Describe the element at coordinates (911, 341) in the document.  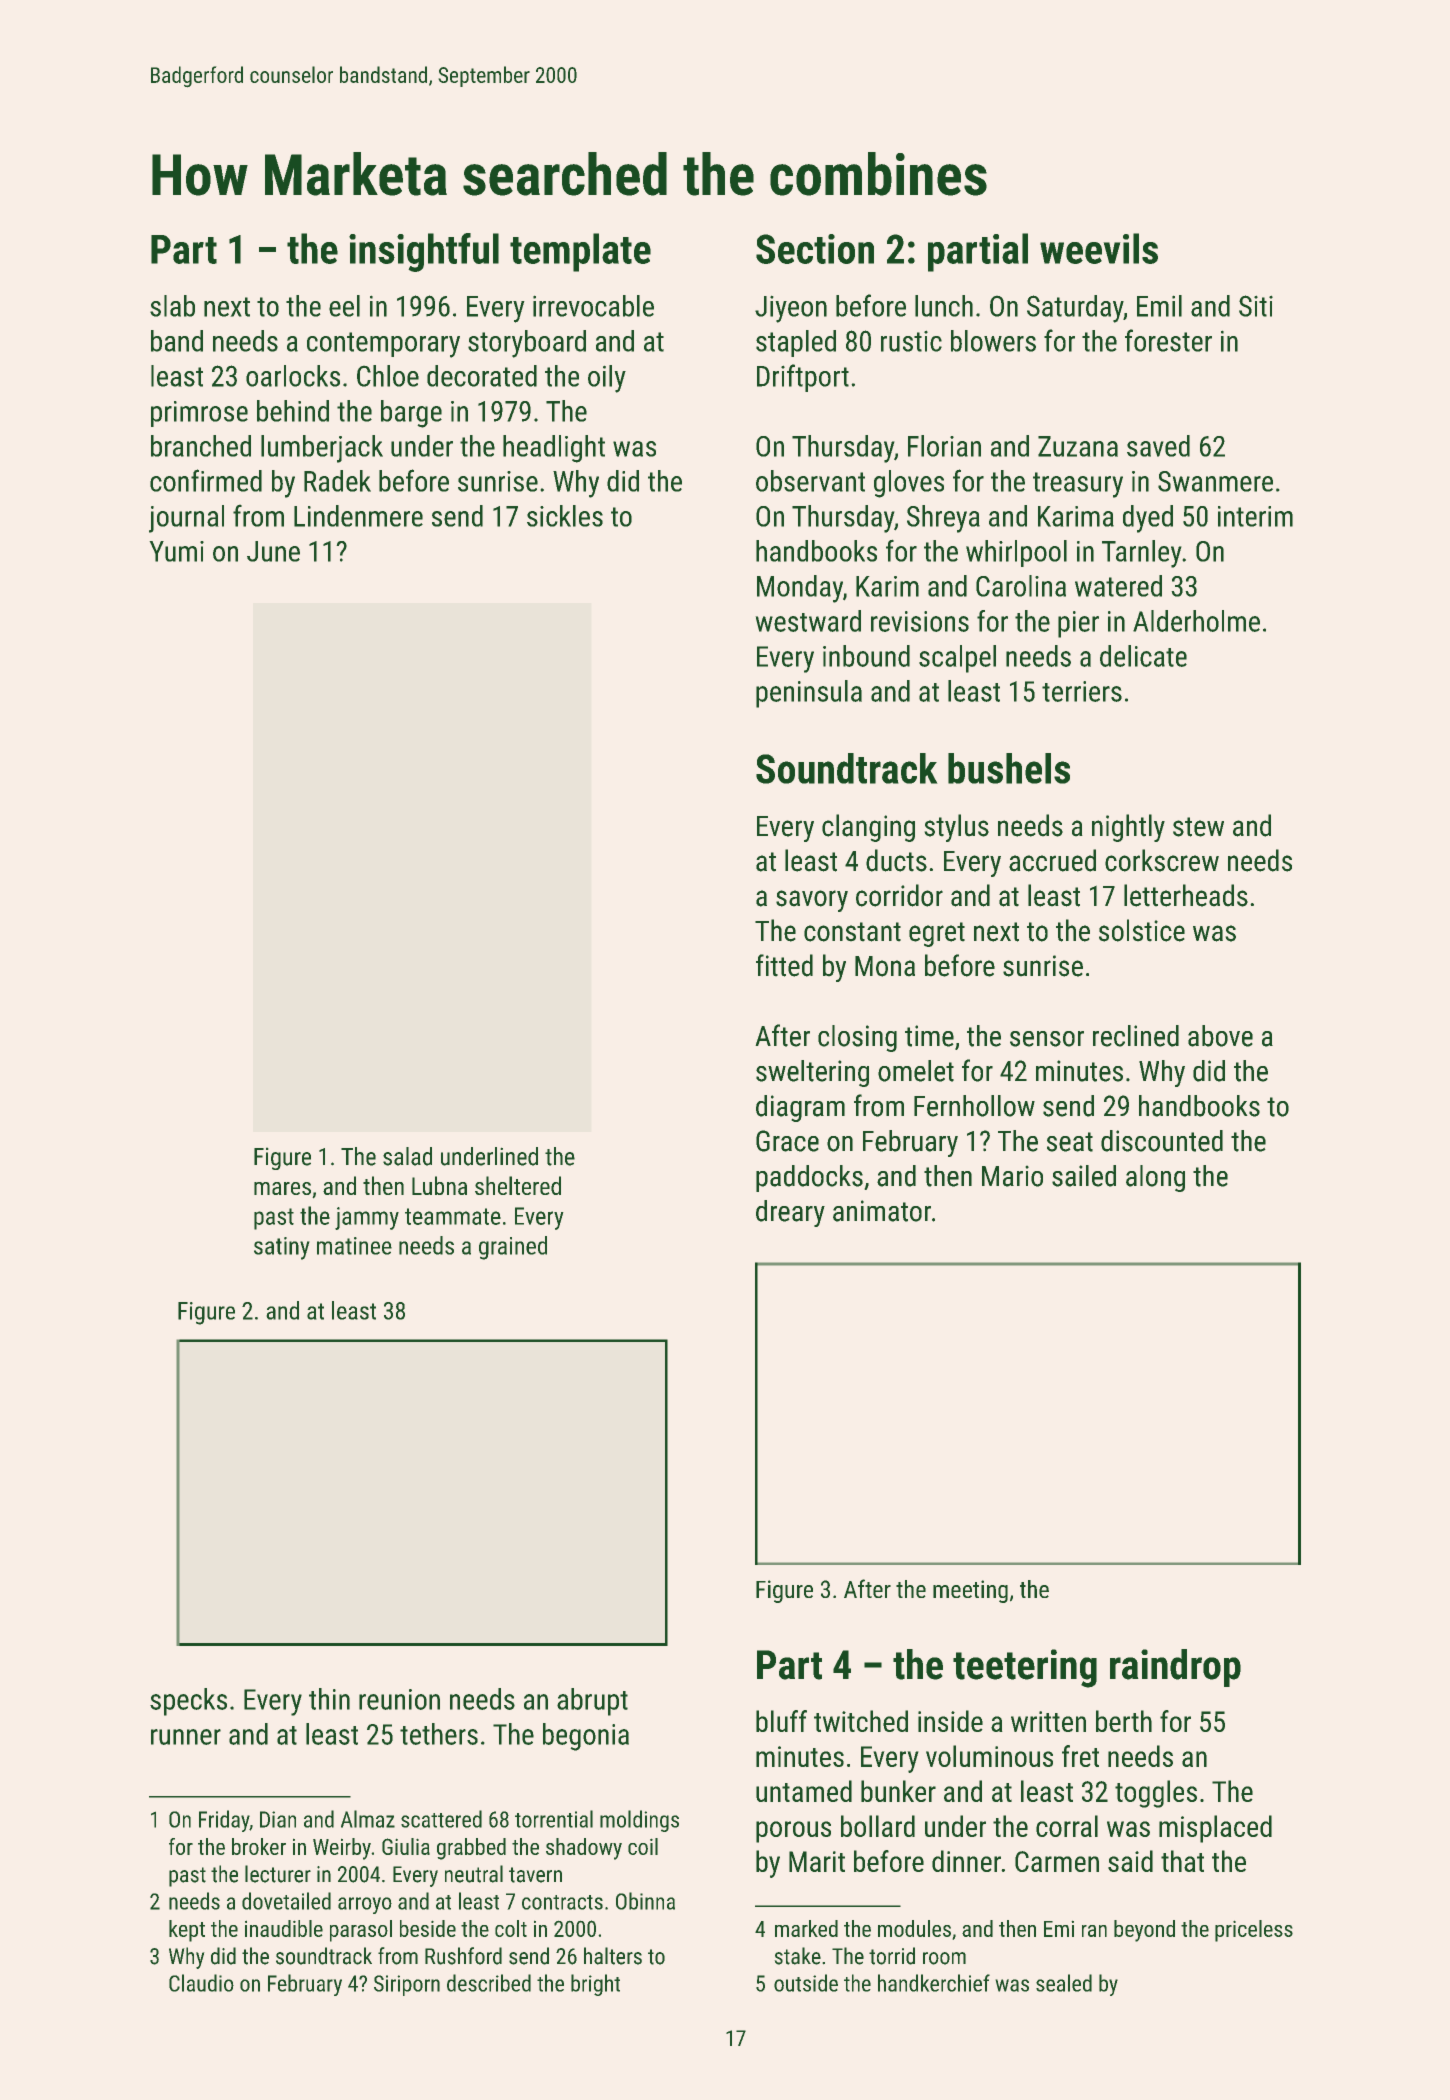
I see `rustic` at that location.
